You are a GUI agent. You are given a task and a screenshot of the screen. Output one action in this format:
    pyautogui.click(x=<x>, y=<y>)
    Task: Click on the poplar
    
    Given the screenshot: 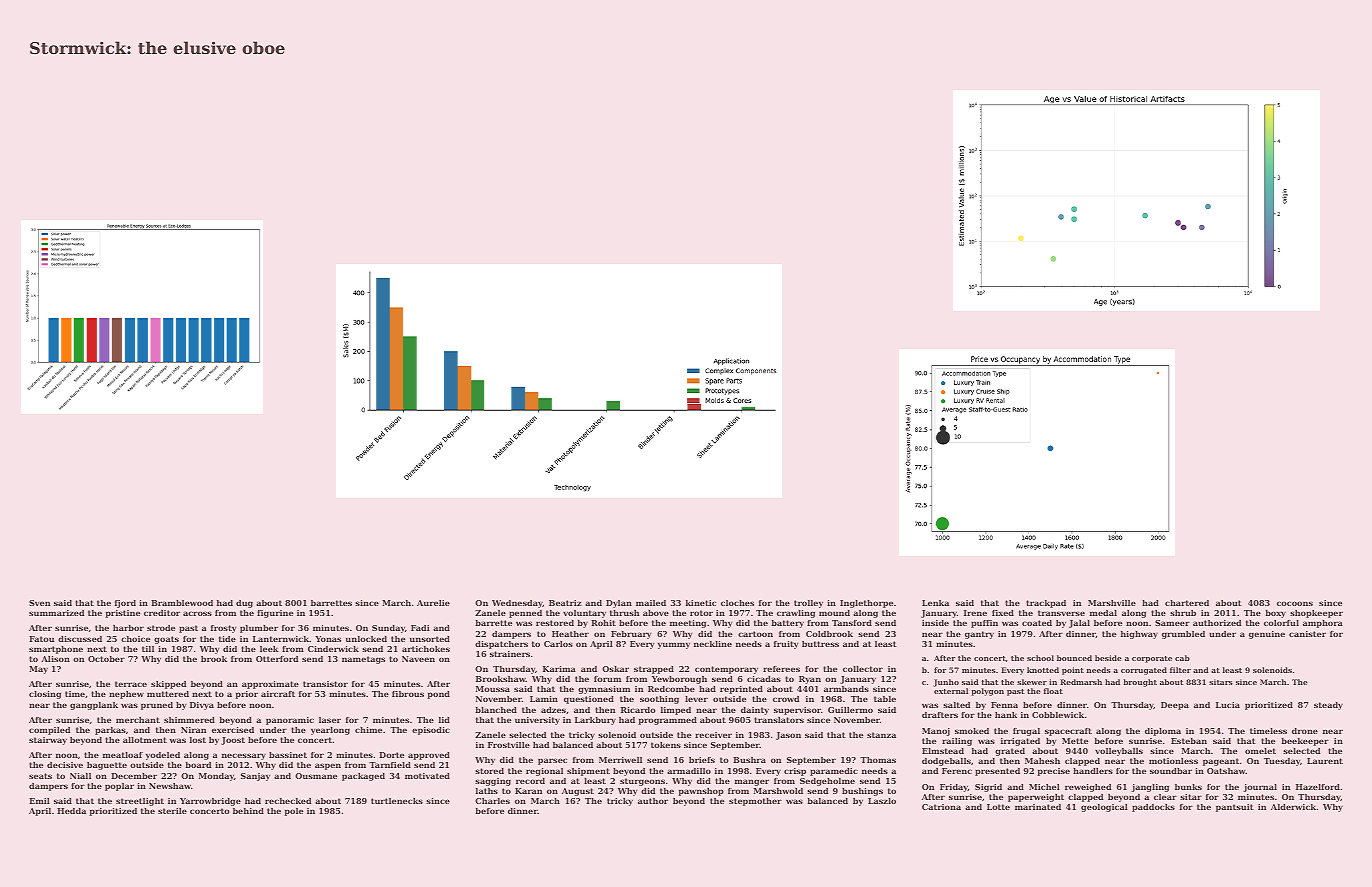 What is the action you would take?
    pyautogui.click(x=119, y=787)
